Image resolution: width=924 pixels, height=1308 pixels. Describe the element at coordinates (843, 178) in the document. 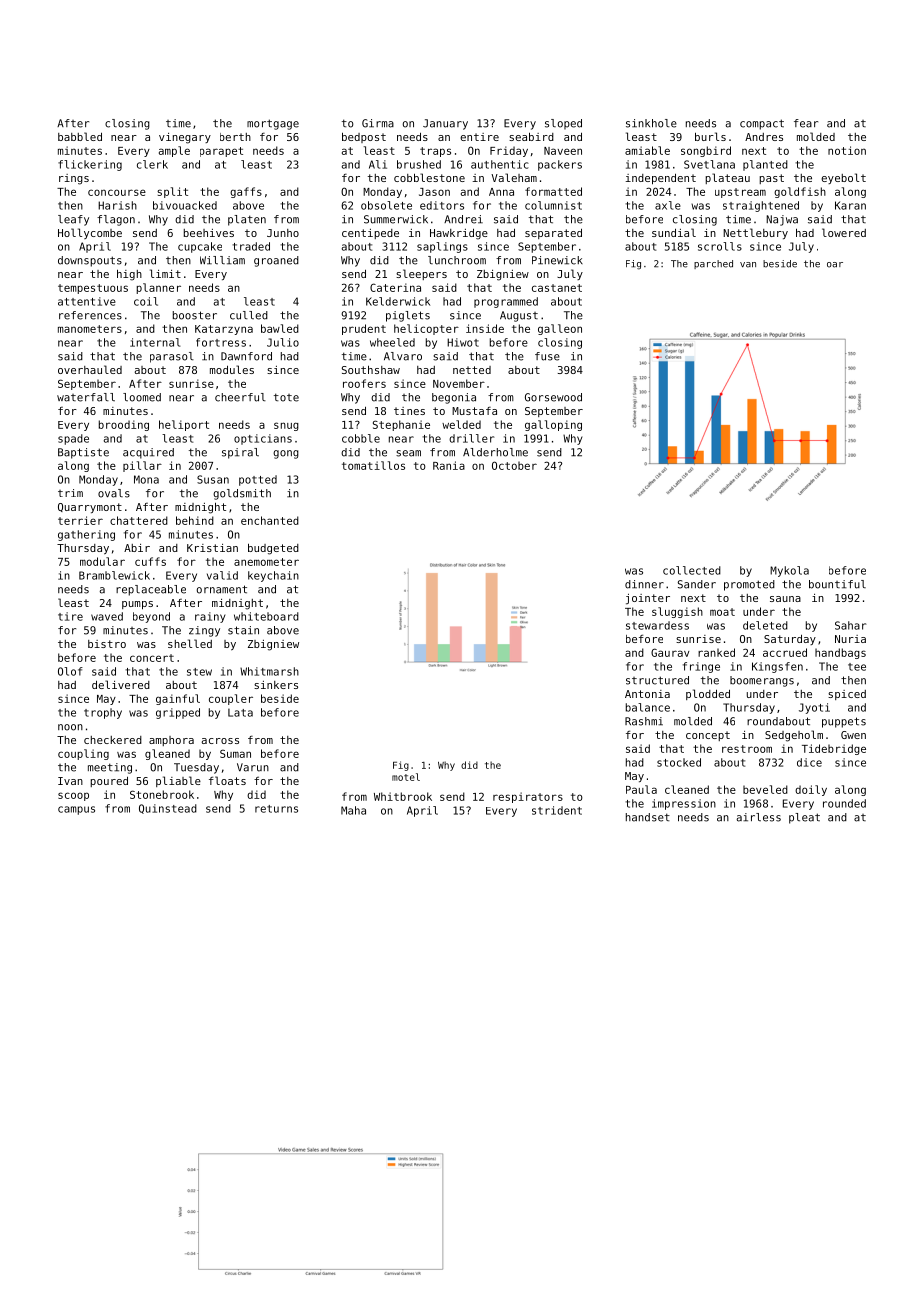

I see `eyebolt` at that location.
